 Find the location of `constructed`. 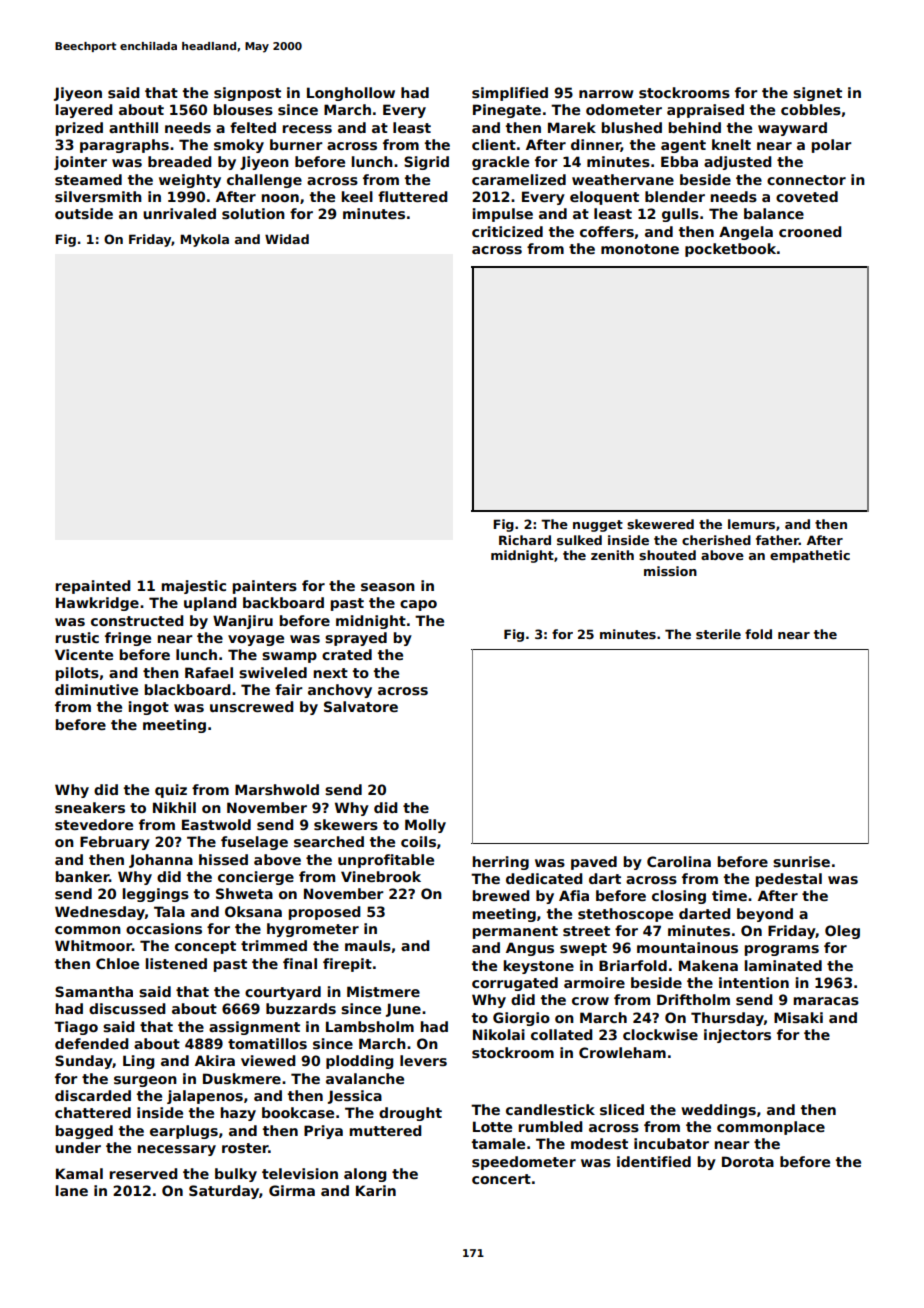

constructed is located at coordinates (137, 620).
